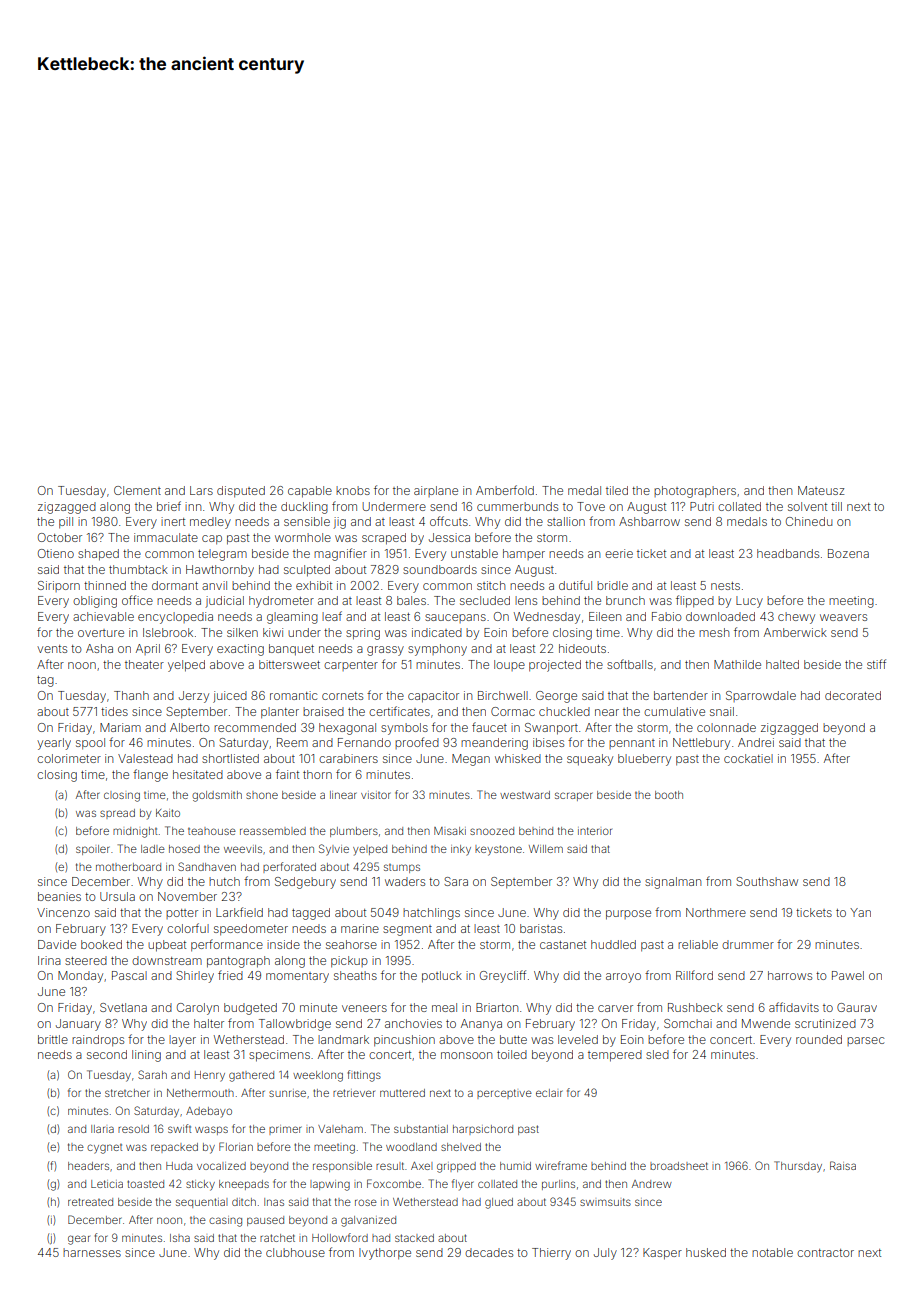 The height and width of the screenshot is (1308, 924). Describe the element at coordinates (69, 758) in the screenshot. I see `colorimeter` at that location.
